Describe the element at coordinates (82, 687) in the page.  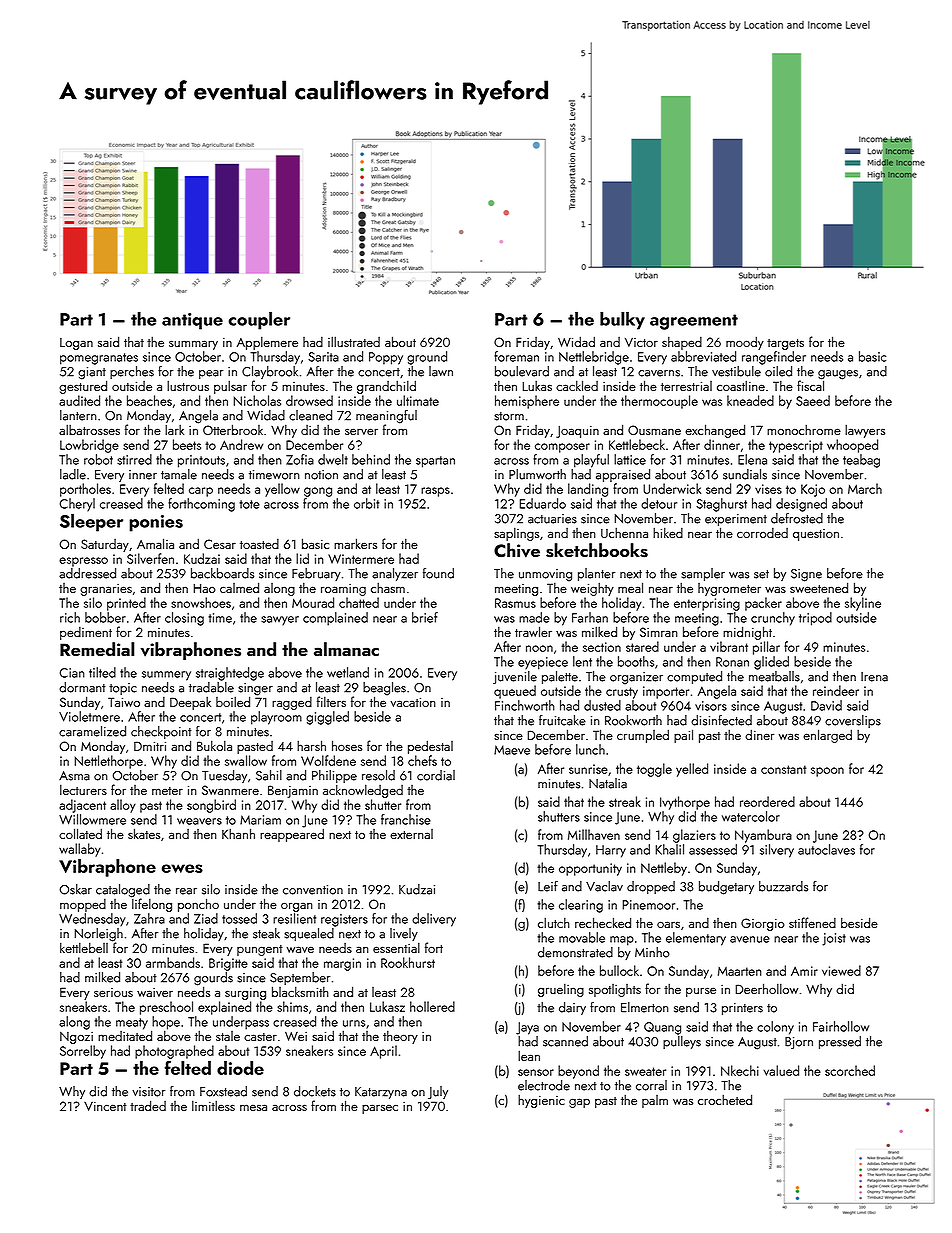
I see `dormant` at that location.
